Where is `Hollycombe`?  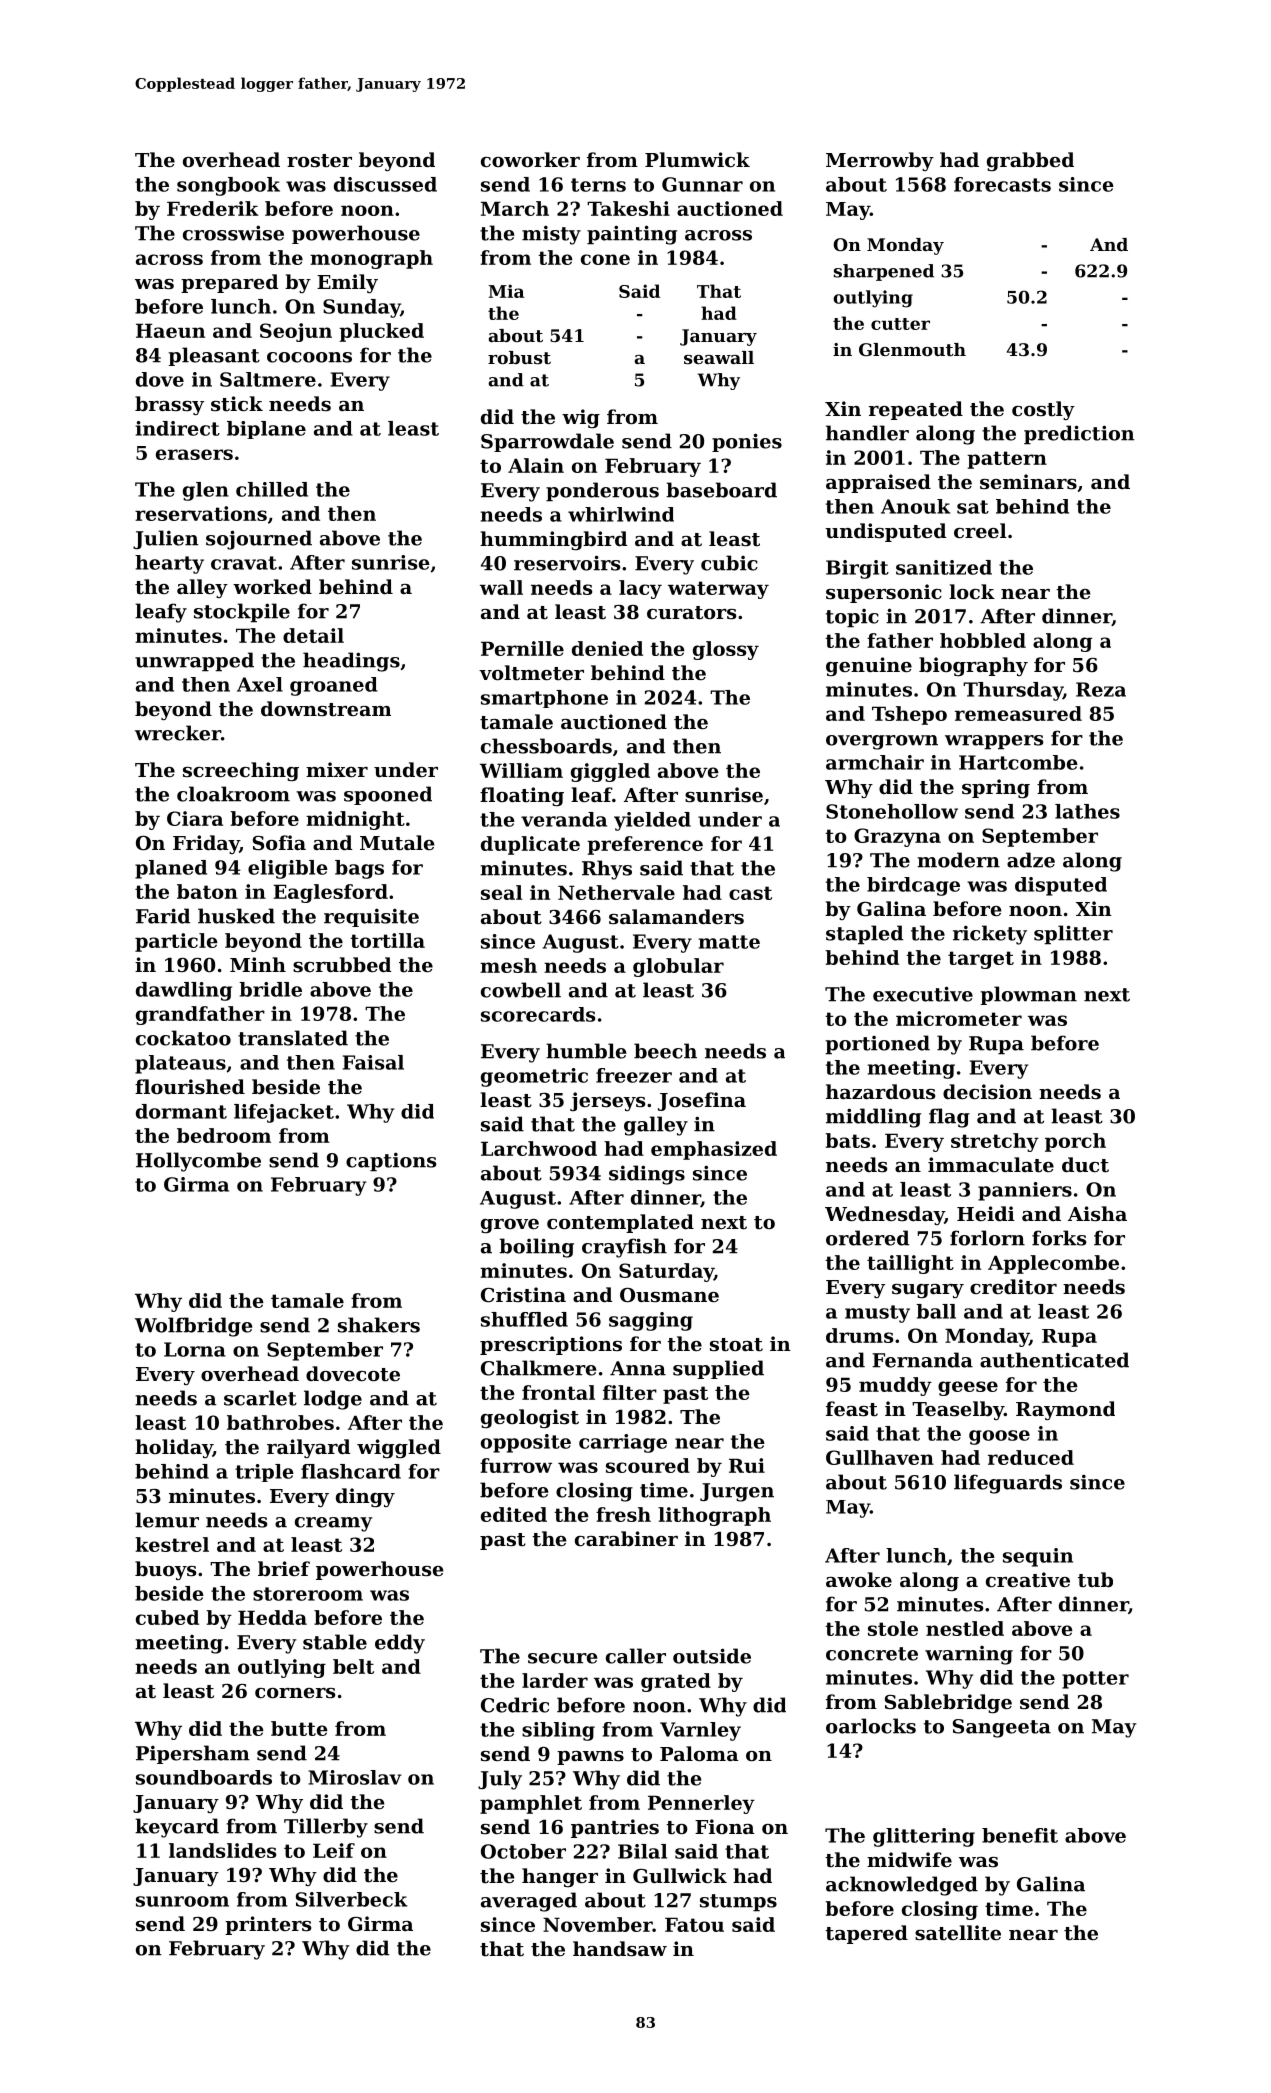 Hollycombe is located at coordinates (198, 1162).
